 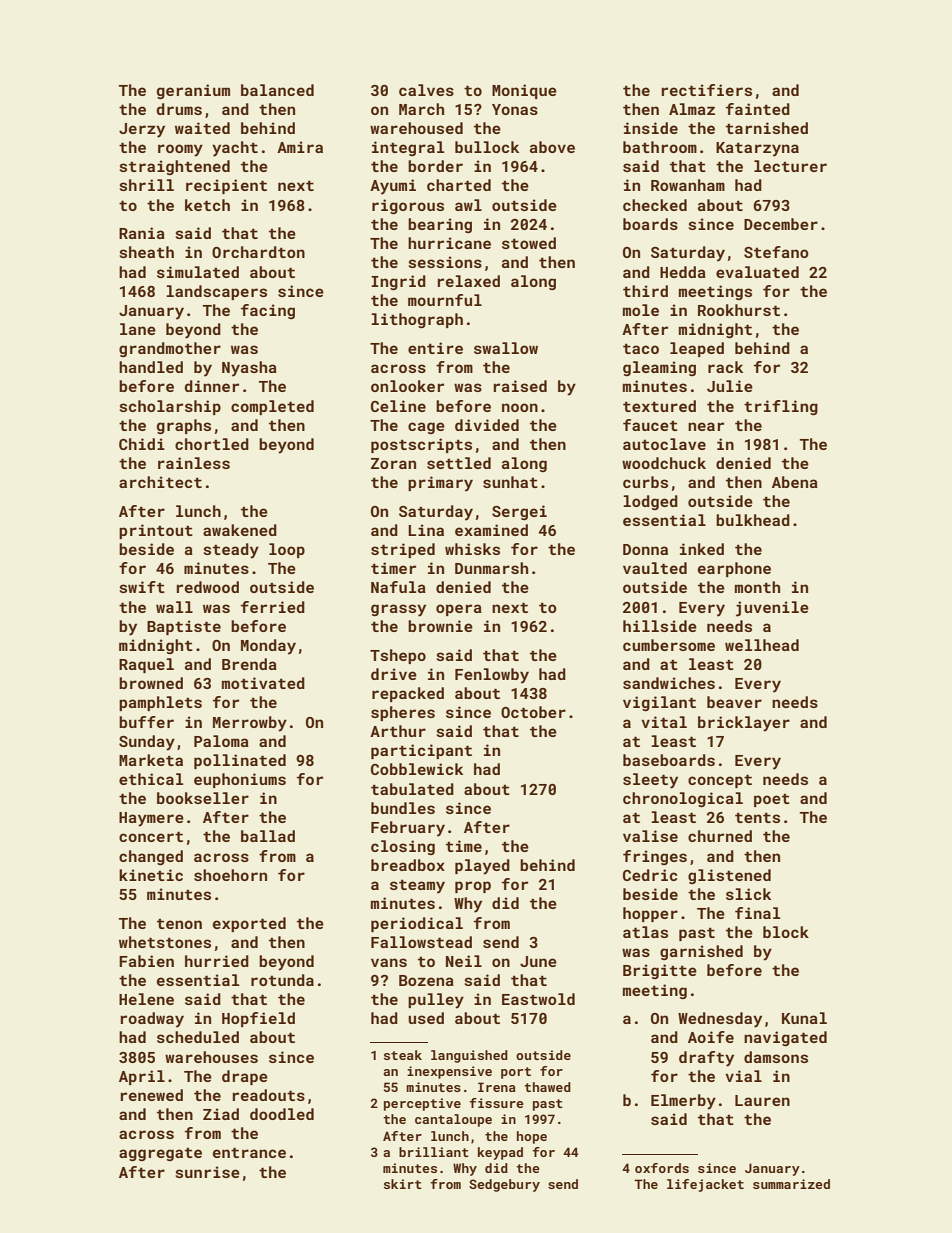 I want to click on Jerzy, so click(x=142, y=130).
